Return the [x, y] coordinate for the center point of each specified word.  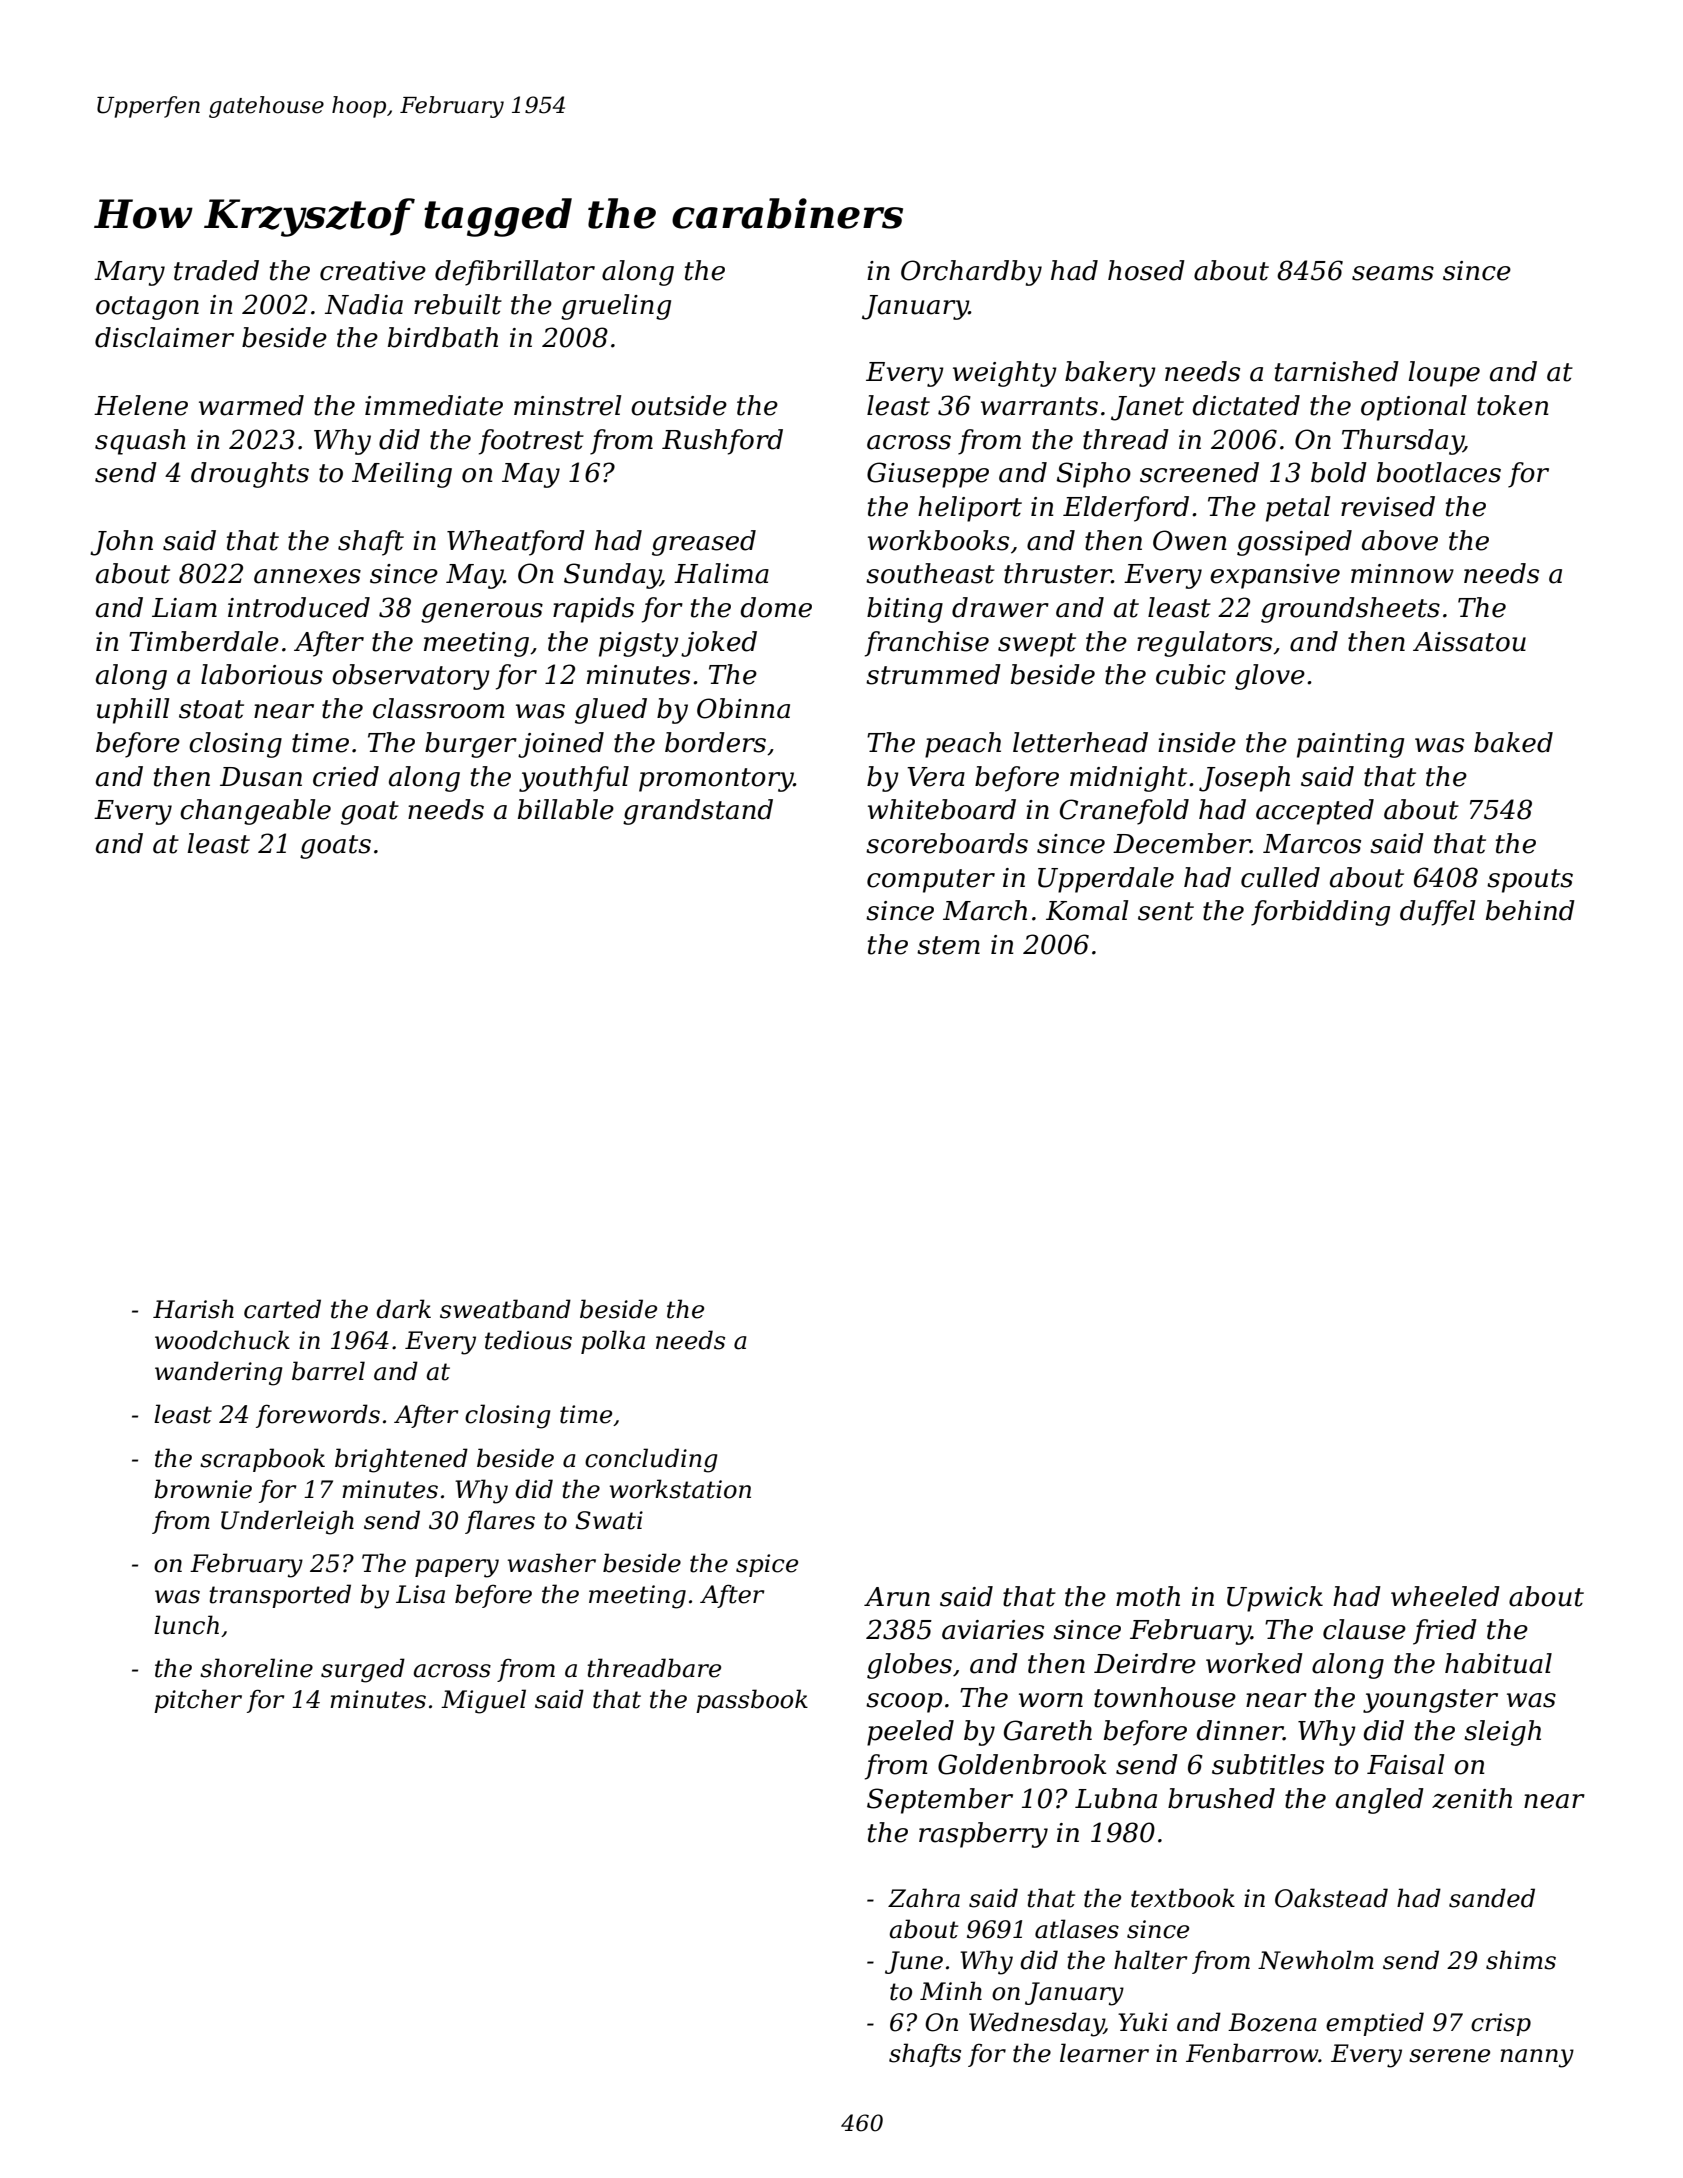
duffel [1437, 913]
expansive [1275, 576]
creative [373, 271]
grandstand [698, 812]
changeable [255, 812]
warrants [1039, 406]
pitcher [198, 1701]
